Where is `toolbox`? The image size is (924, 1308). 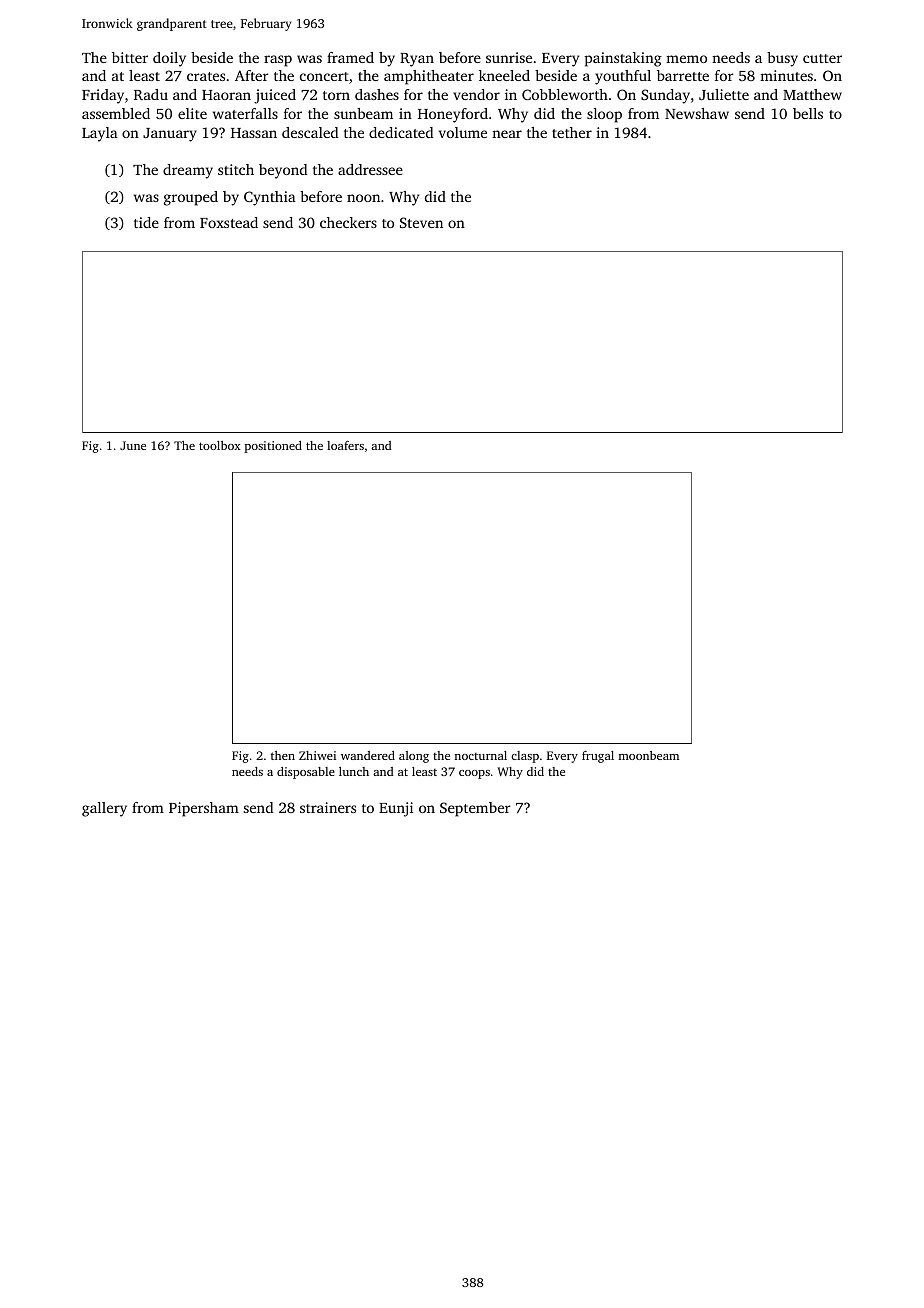
toolbox is located at coordinates (220, 445).
